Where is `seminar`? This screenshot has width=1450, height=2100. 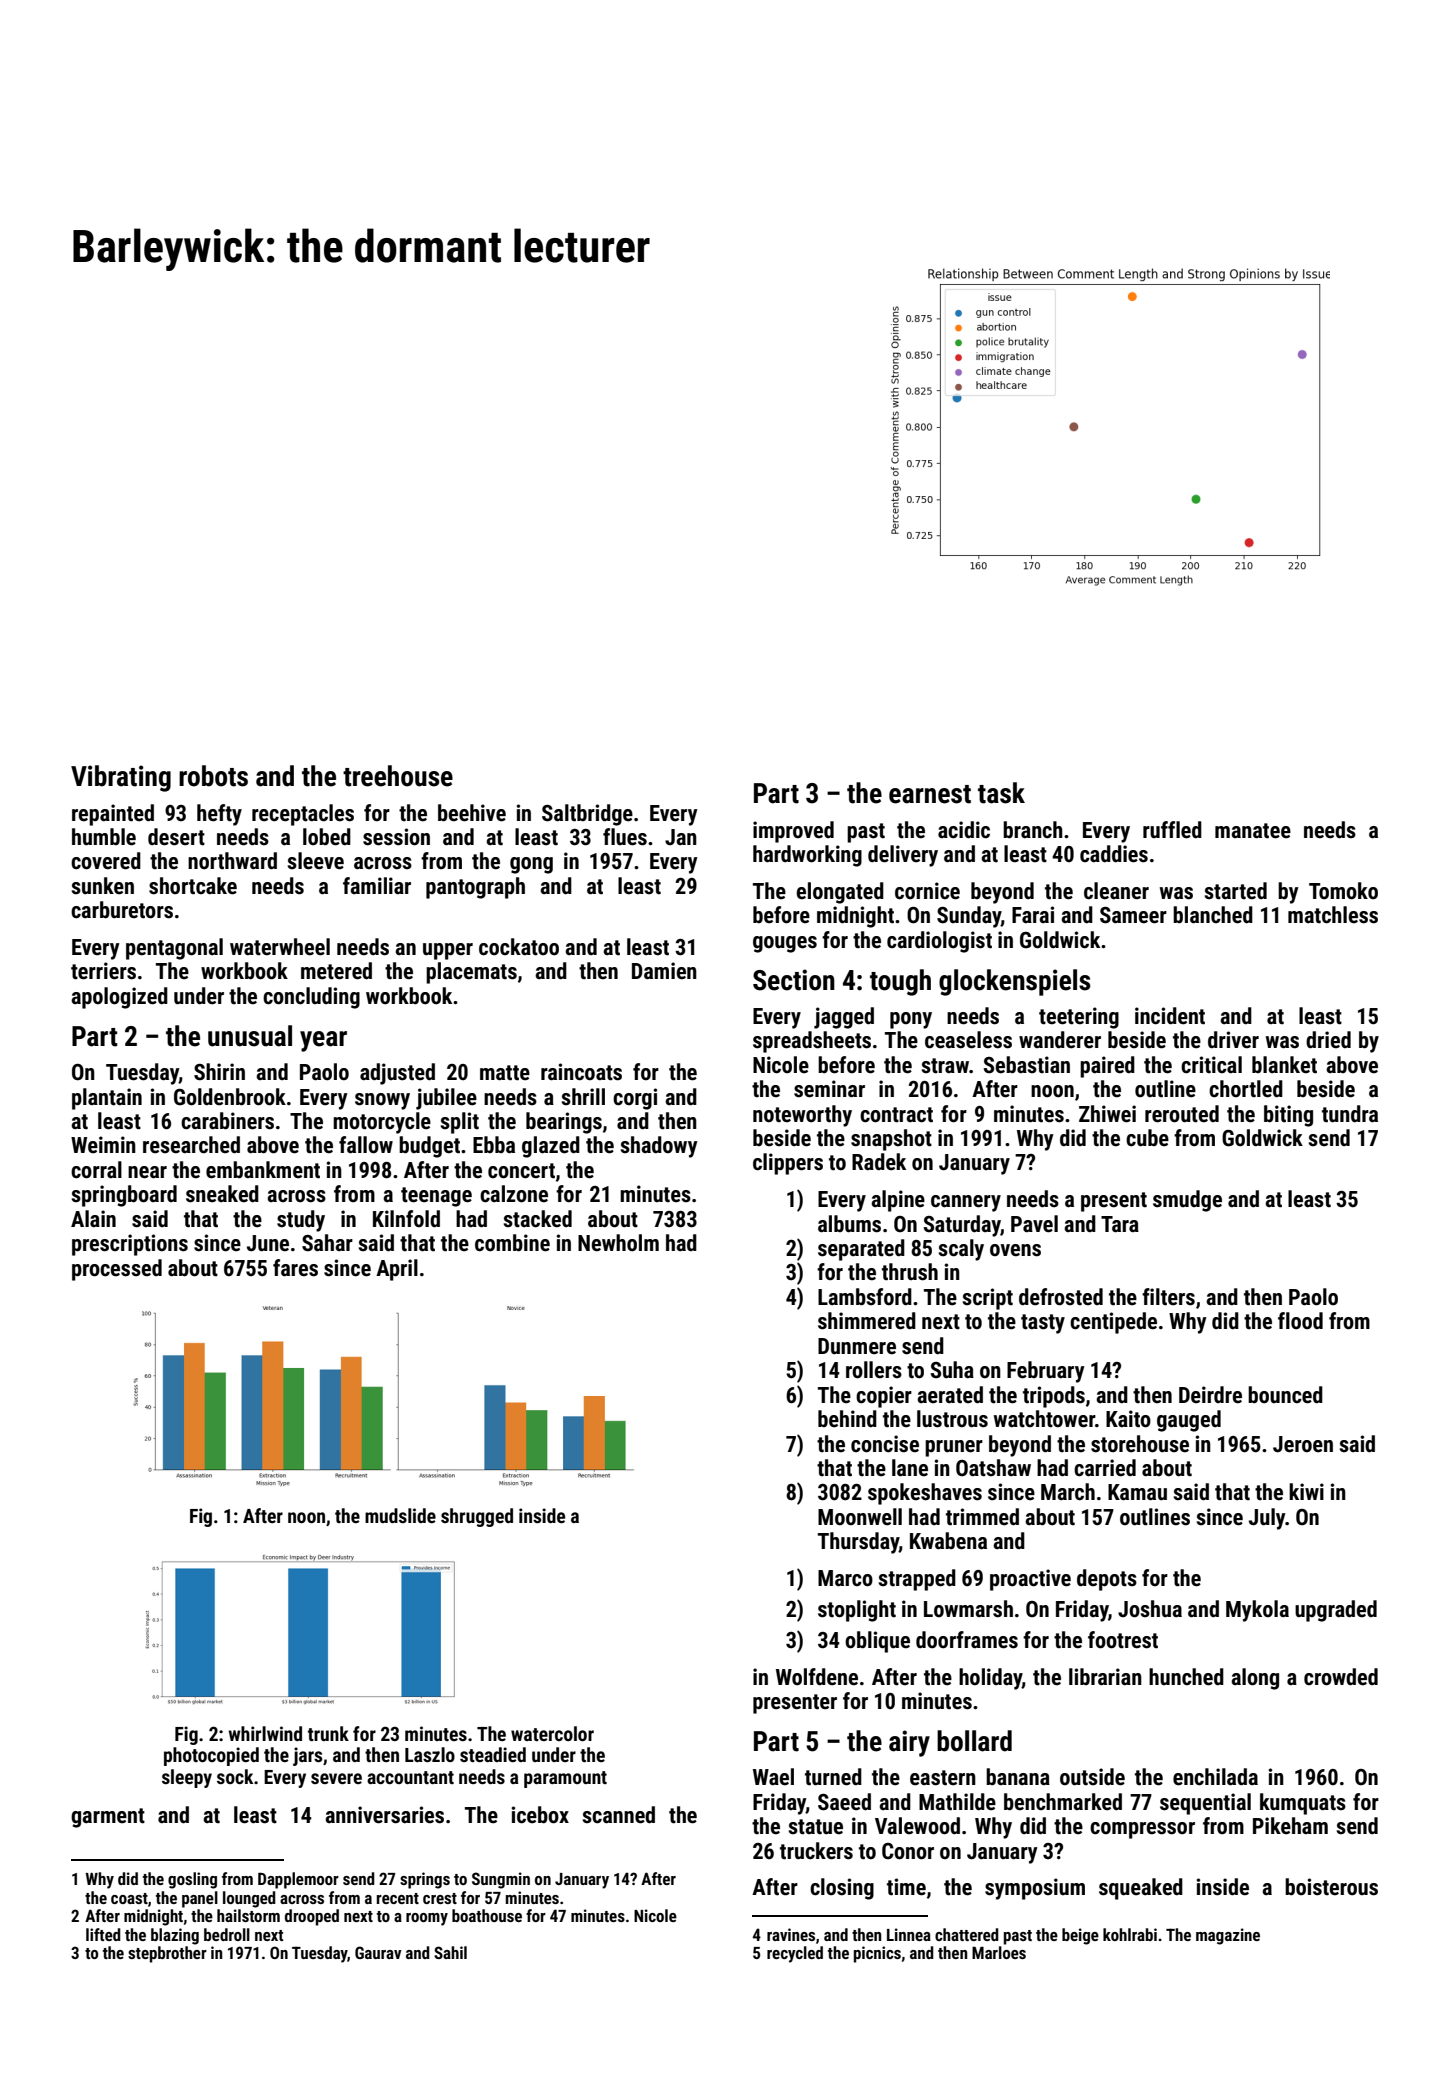 seminar is located at coordinates (829, 1089).
